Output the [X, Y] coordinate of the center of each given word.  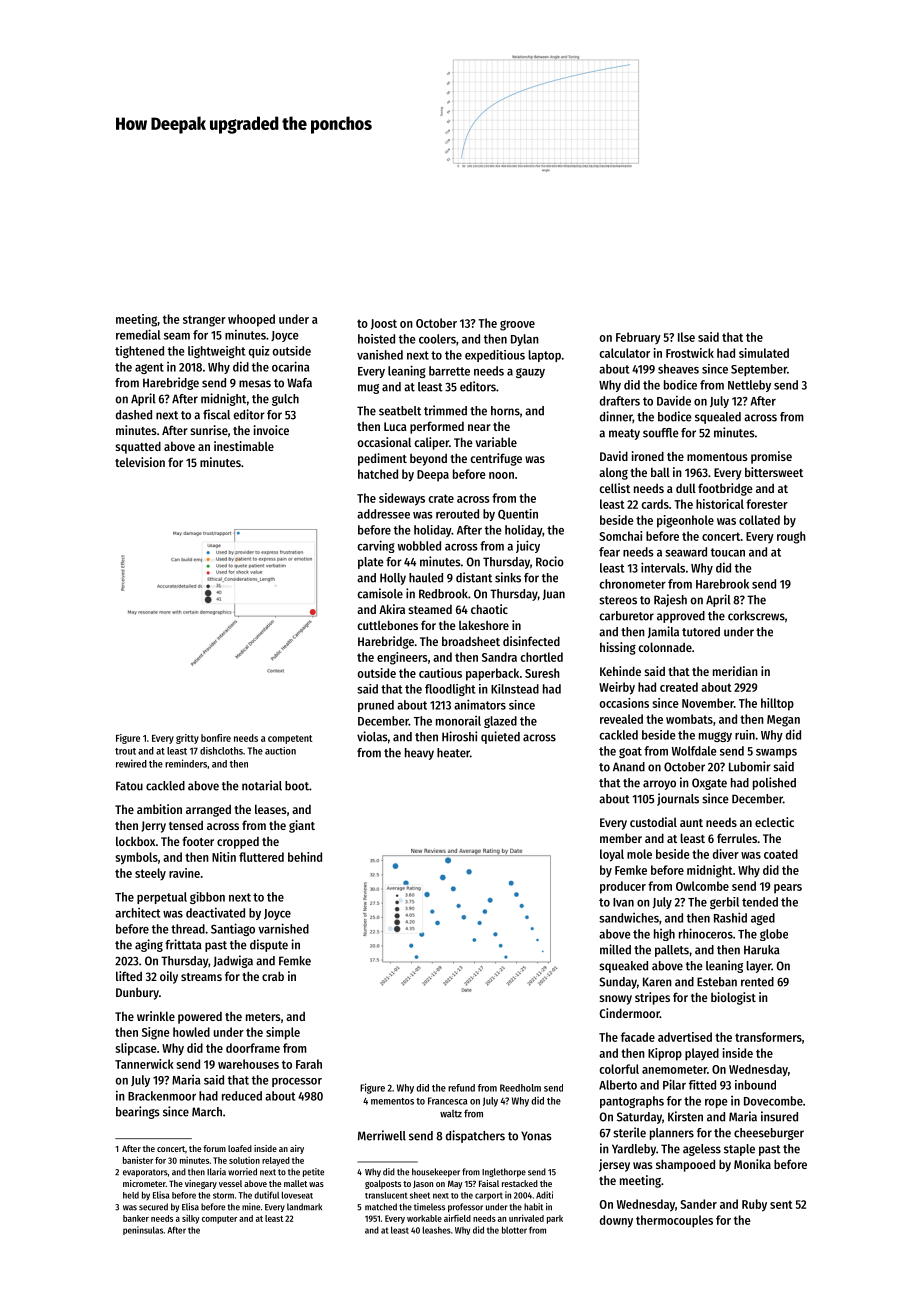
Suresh [542, 673]
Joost [384, 324]
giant [302, 826]
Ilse [686, 337]
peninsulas [143, 1230]
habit [533, 1207]
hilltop [777, 704]
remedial [138, 334]
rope [716, 1103]
